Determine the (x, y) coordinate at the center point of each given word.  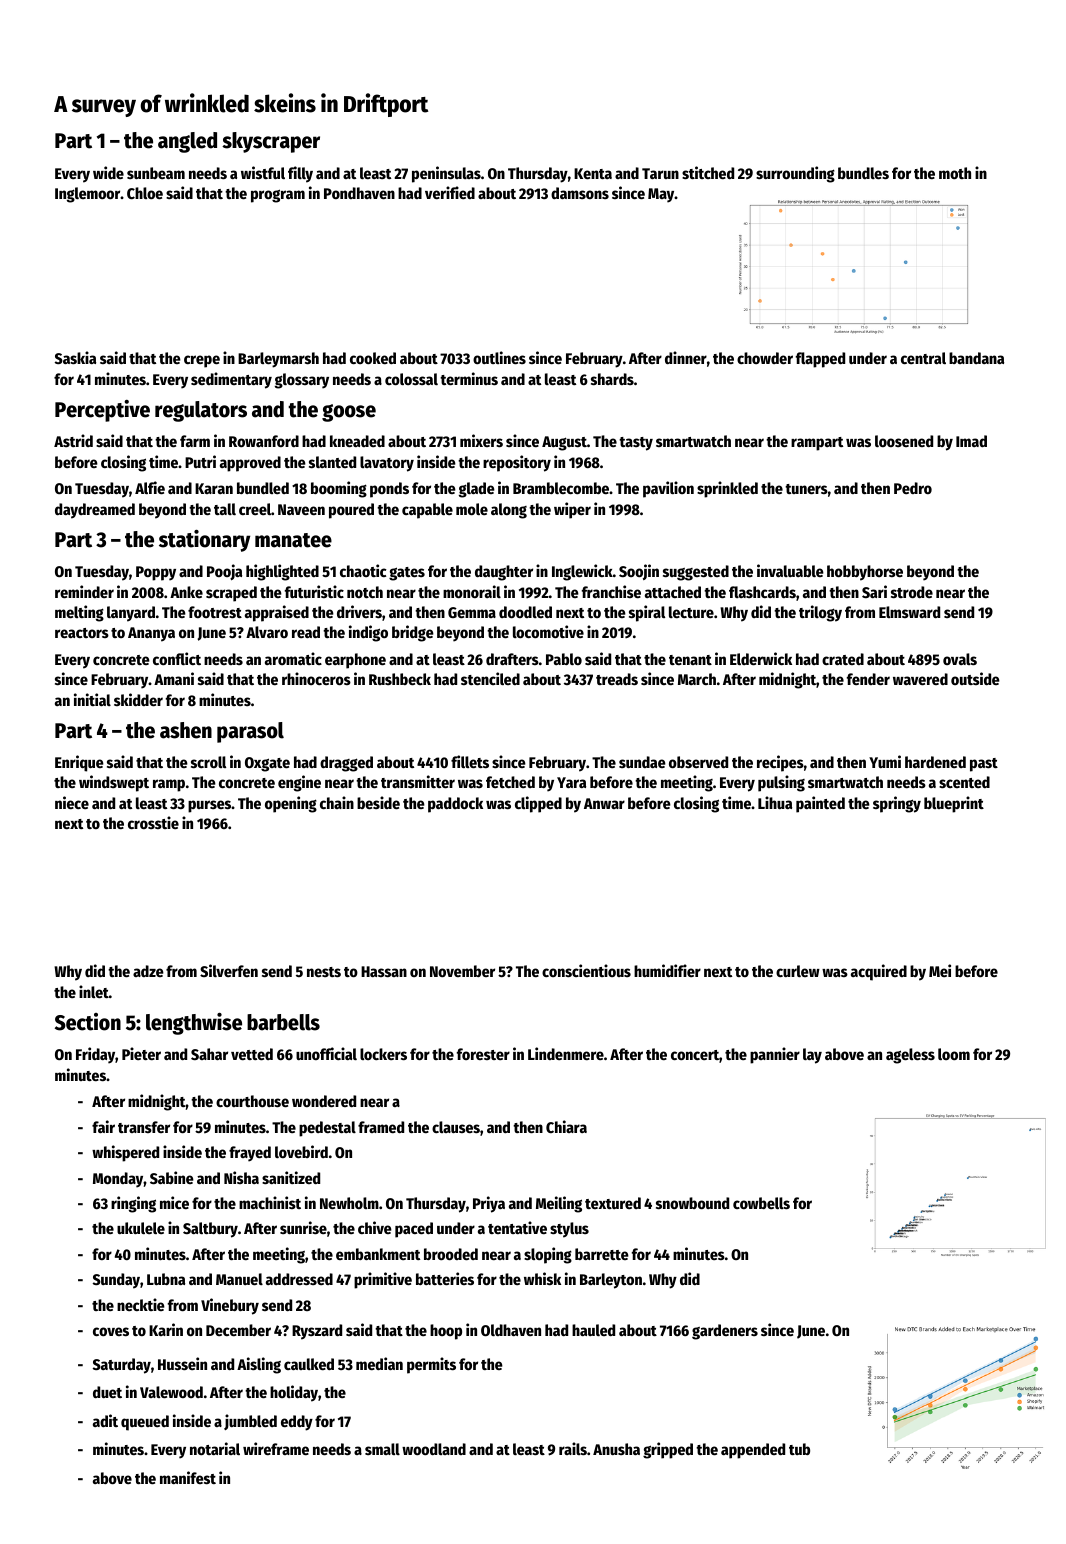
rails (573, 1448)
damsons (580, 193)
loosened (904, 441)
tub (799, 1449)
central (923, 358)
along (509, 511)
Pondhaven (359, 193)
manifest (188, 1477)
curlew (798, 971)
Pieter (141, 1053)
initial (92, 699)
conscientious (586, 970)
